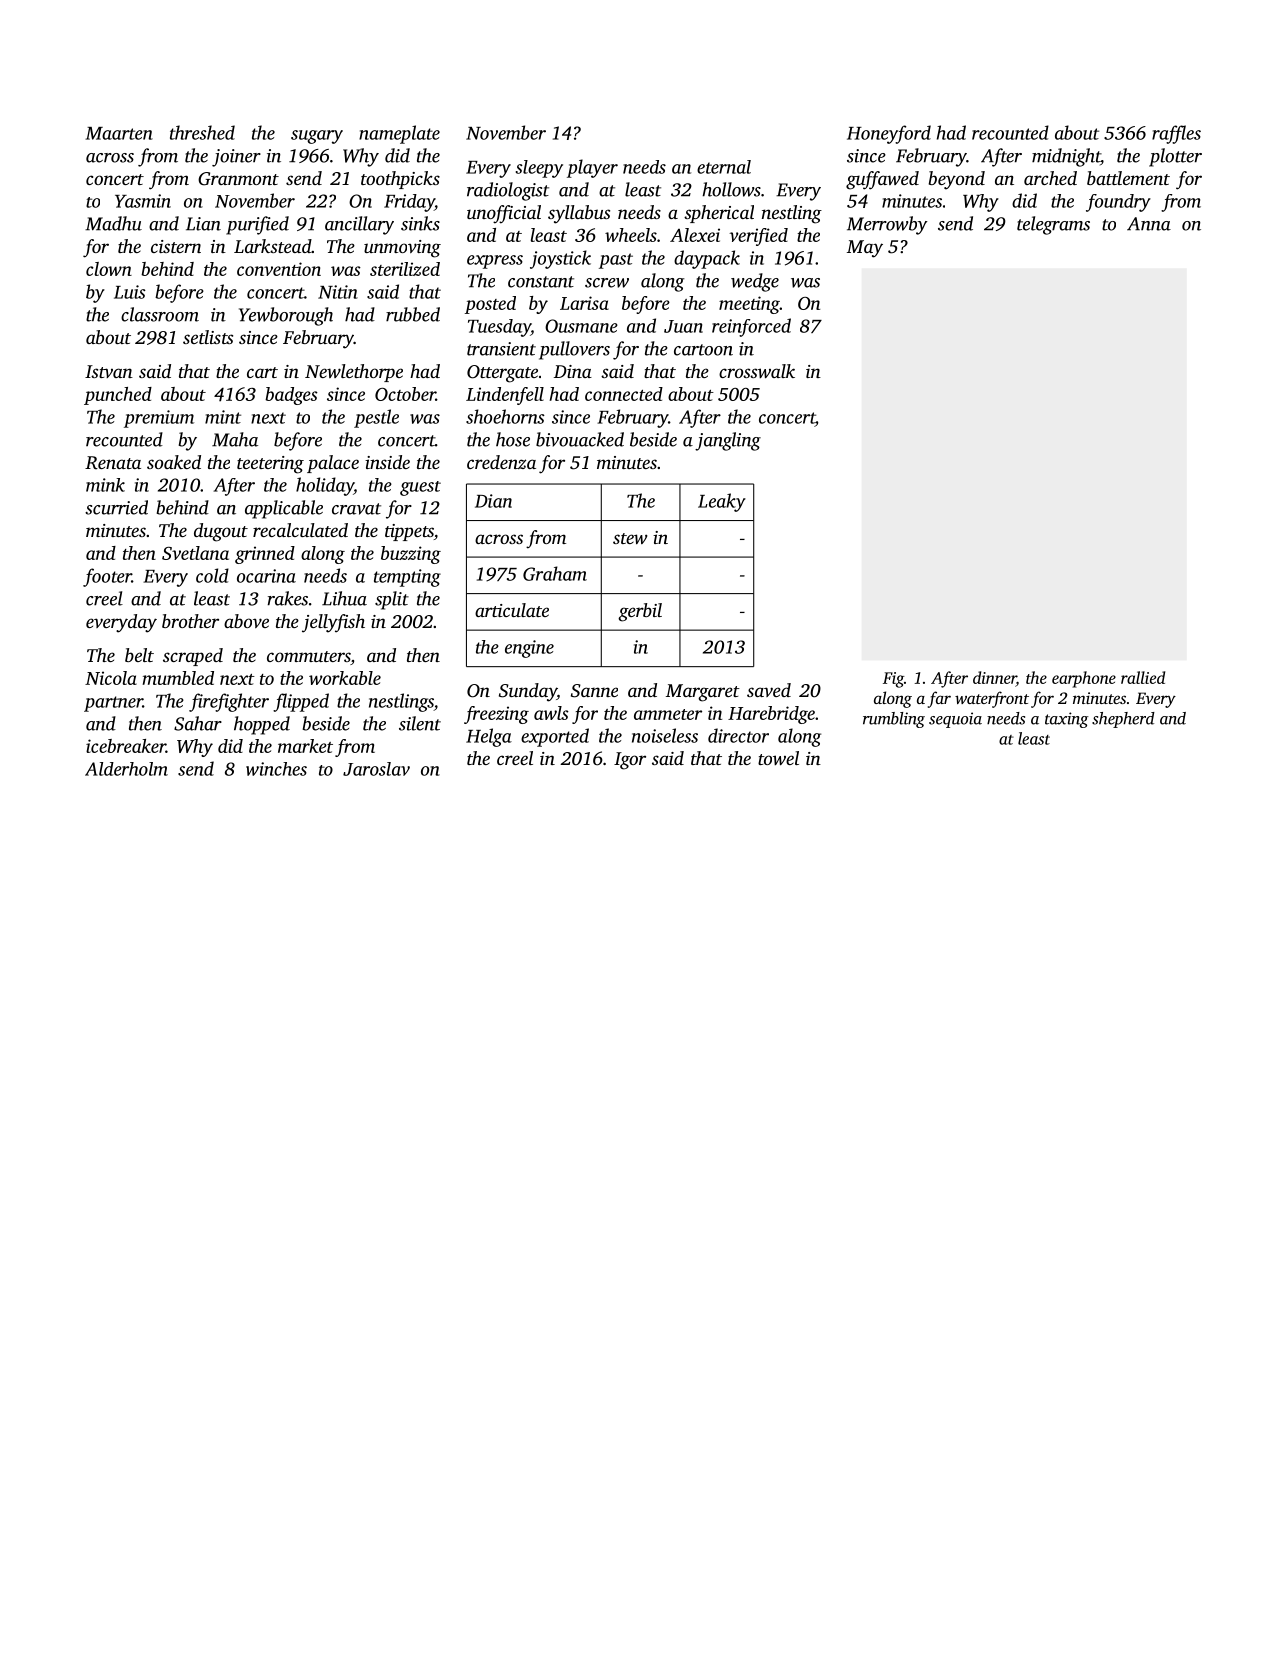 The image size is (1287, 1666). What do you see at coordinates (757, 371) in the screenshot?
I see `crosswalk` at bounding box center [757, 371].
